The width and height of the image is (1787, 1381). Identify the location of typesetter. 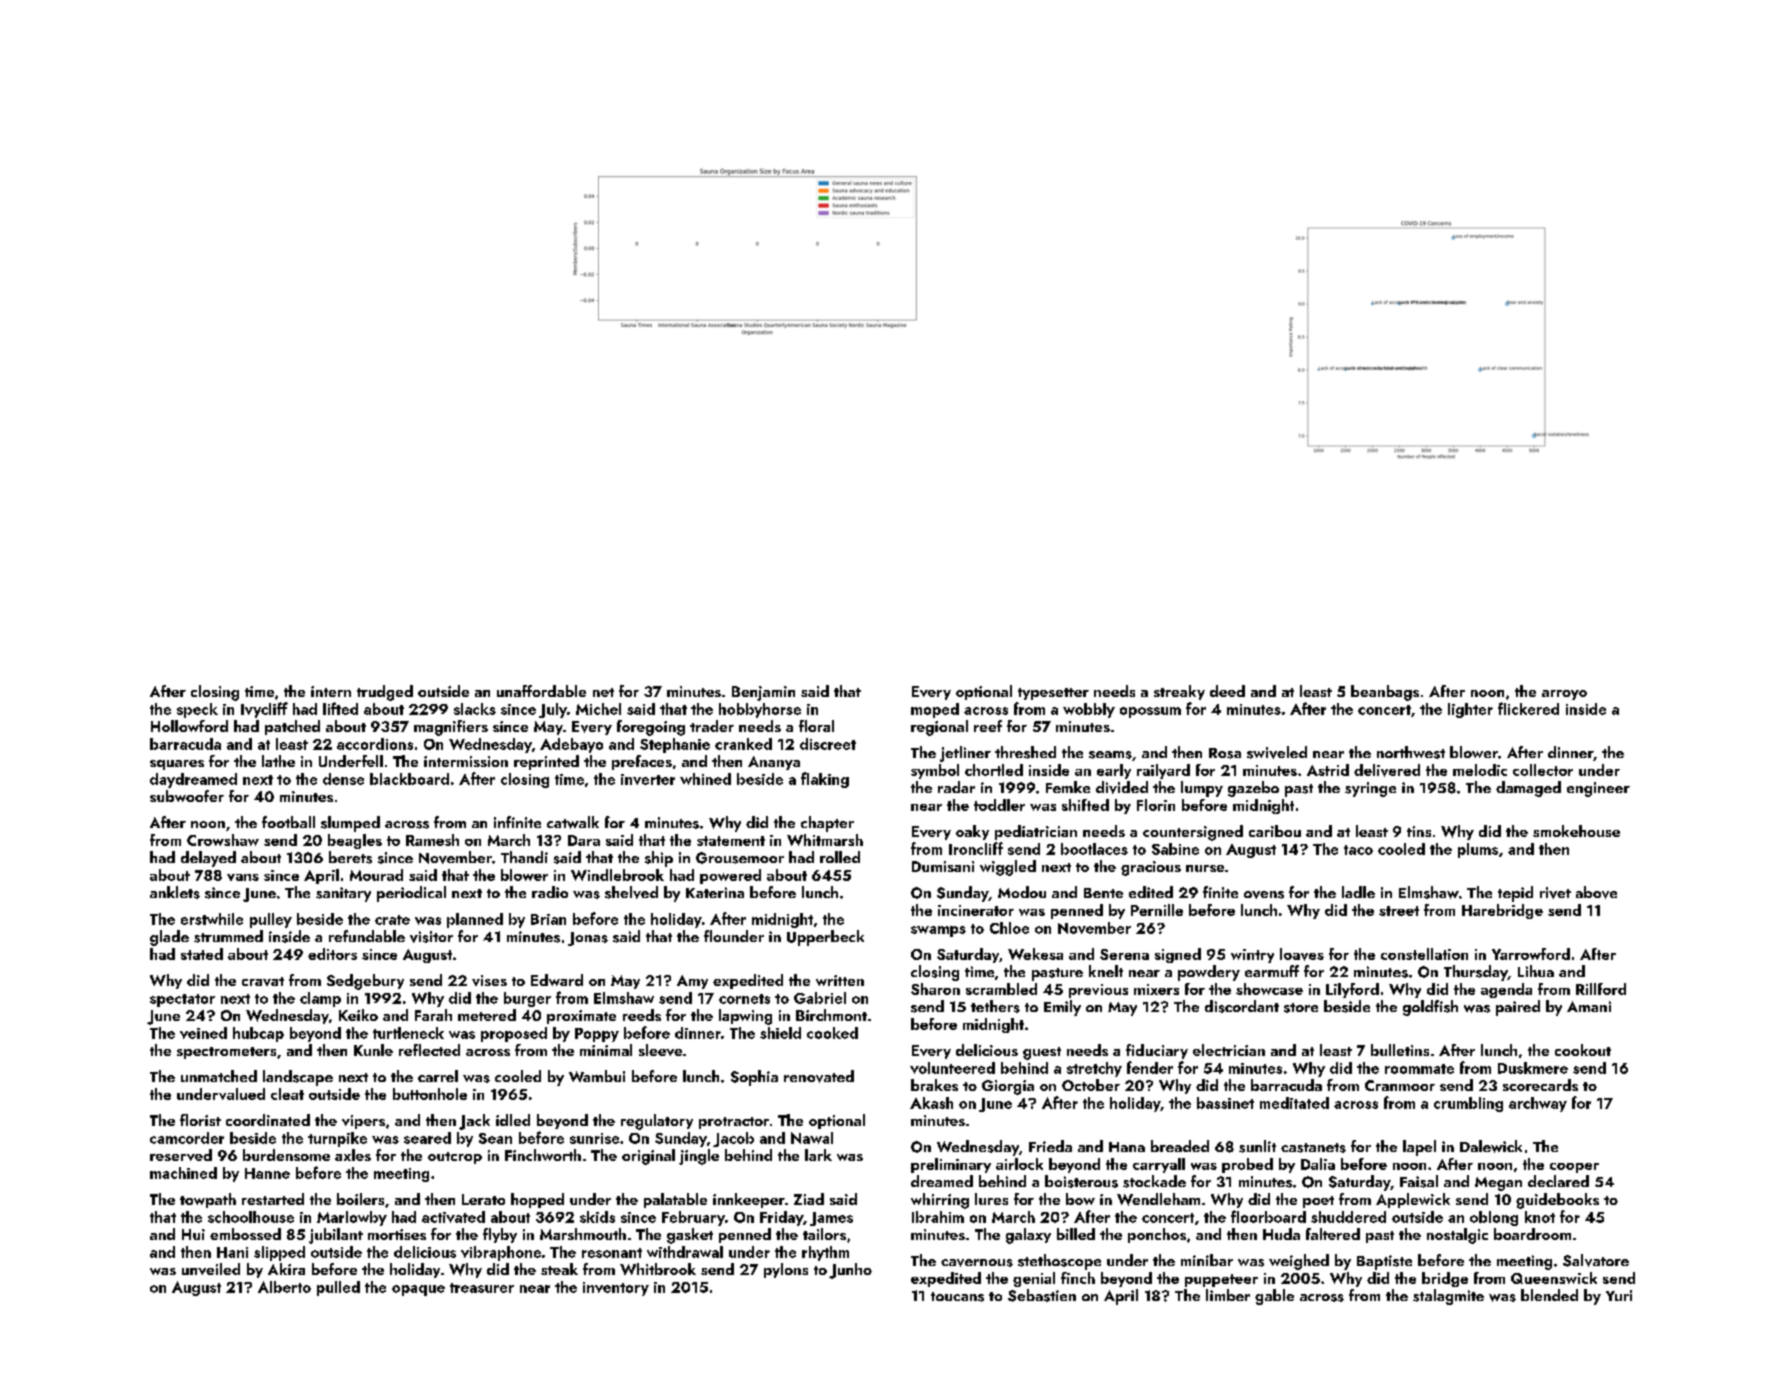
(1053, 694).
